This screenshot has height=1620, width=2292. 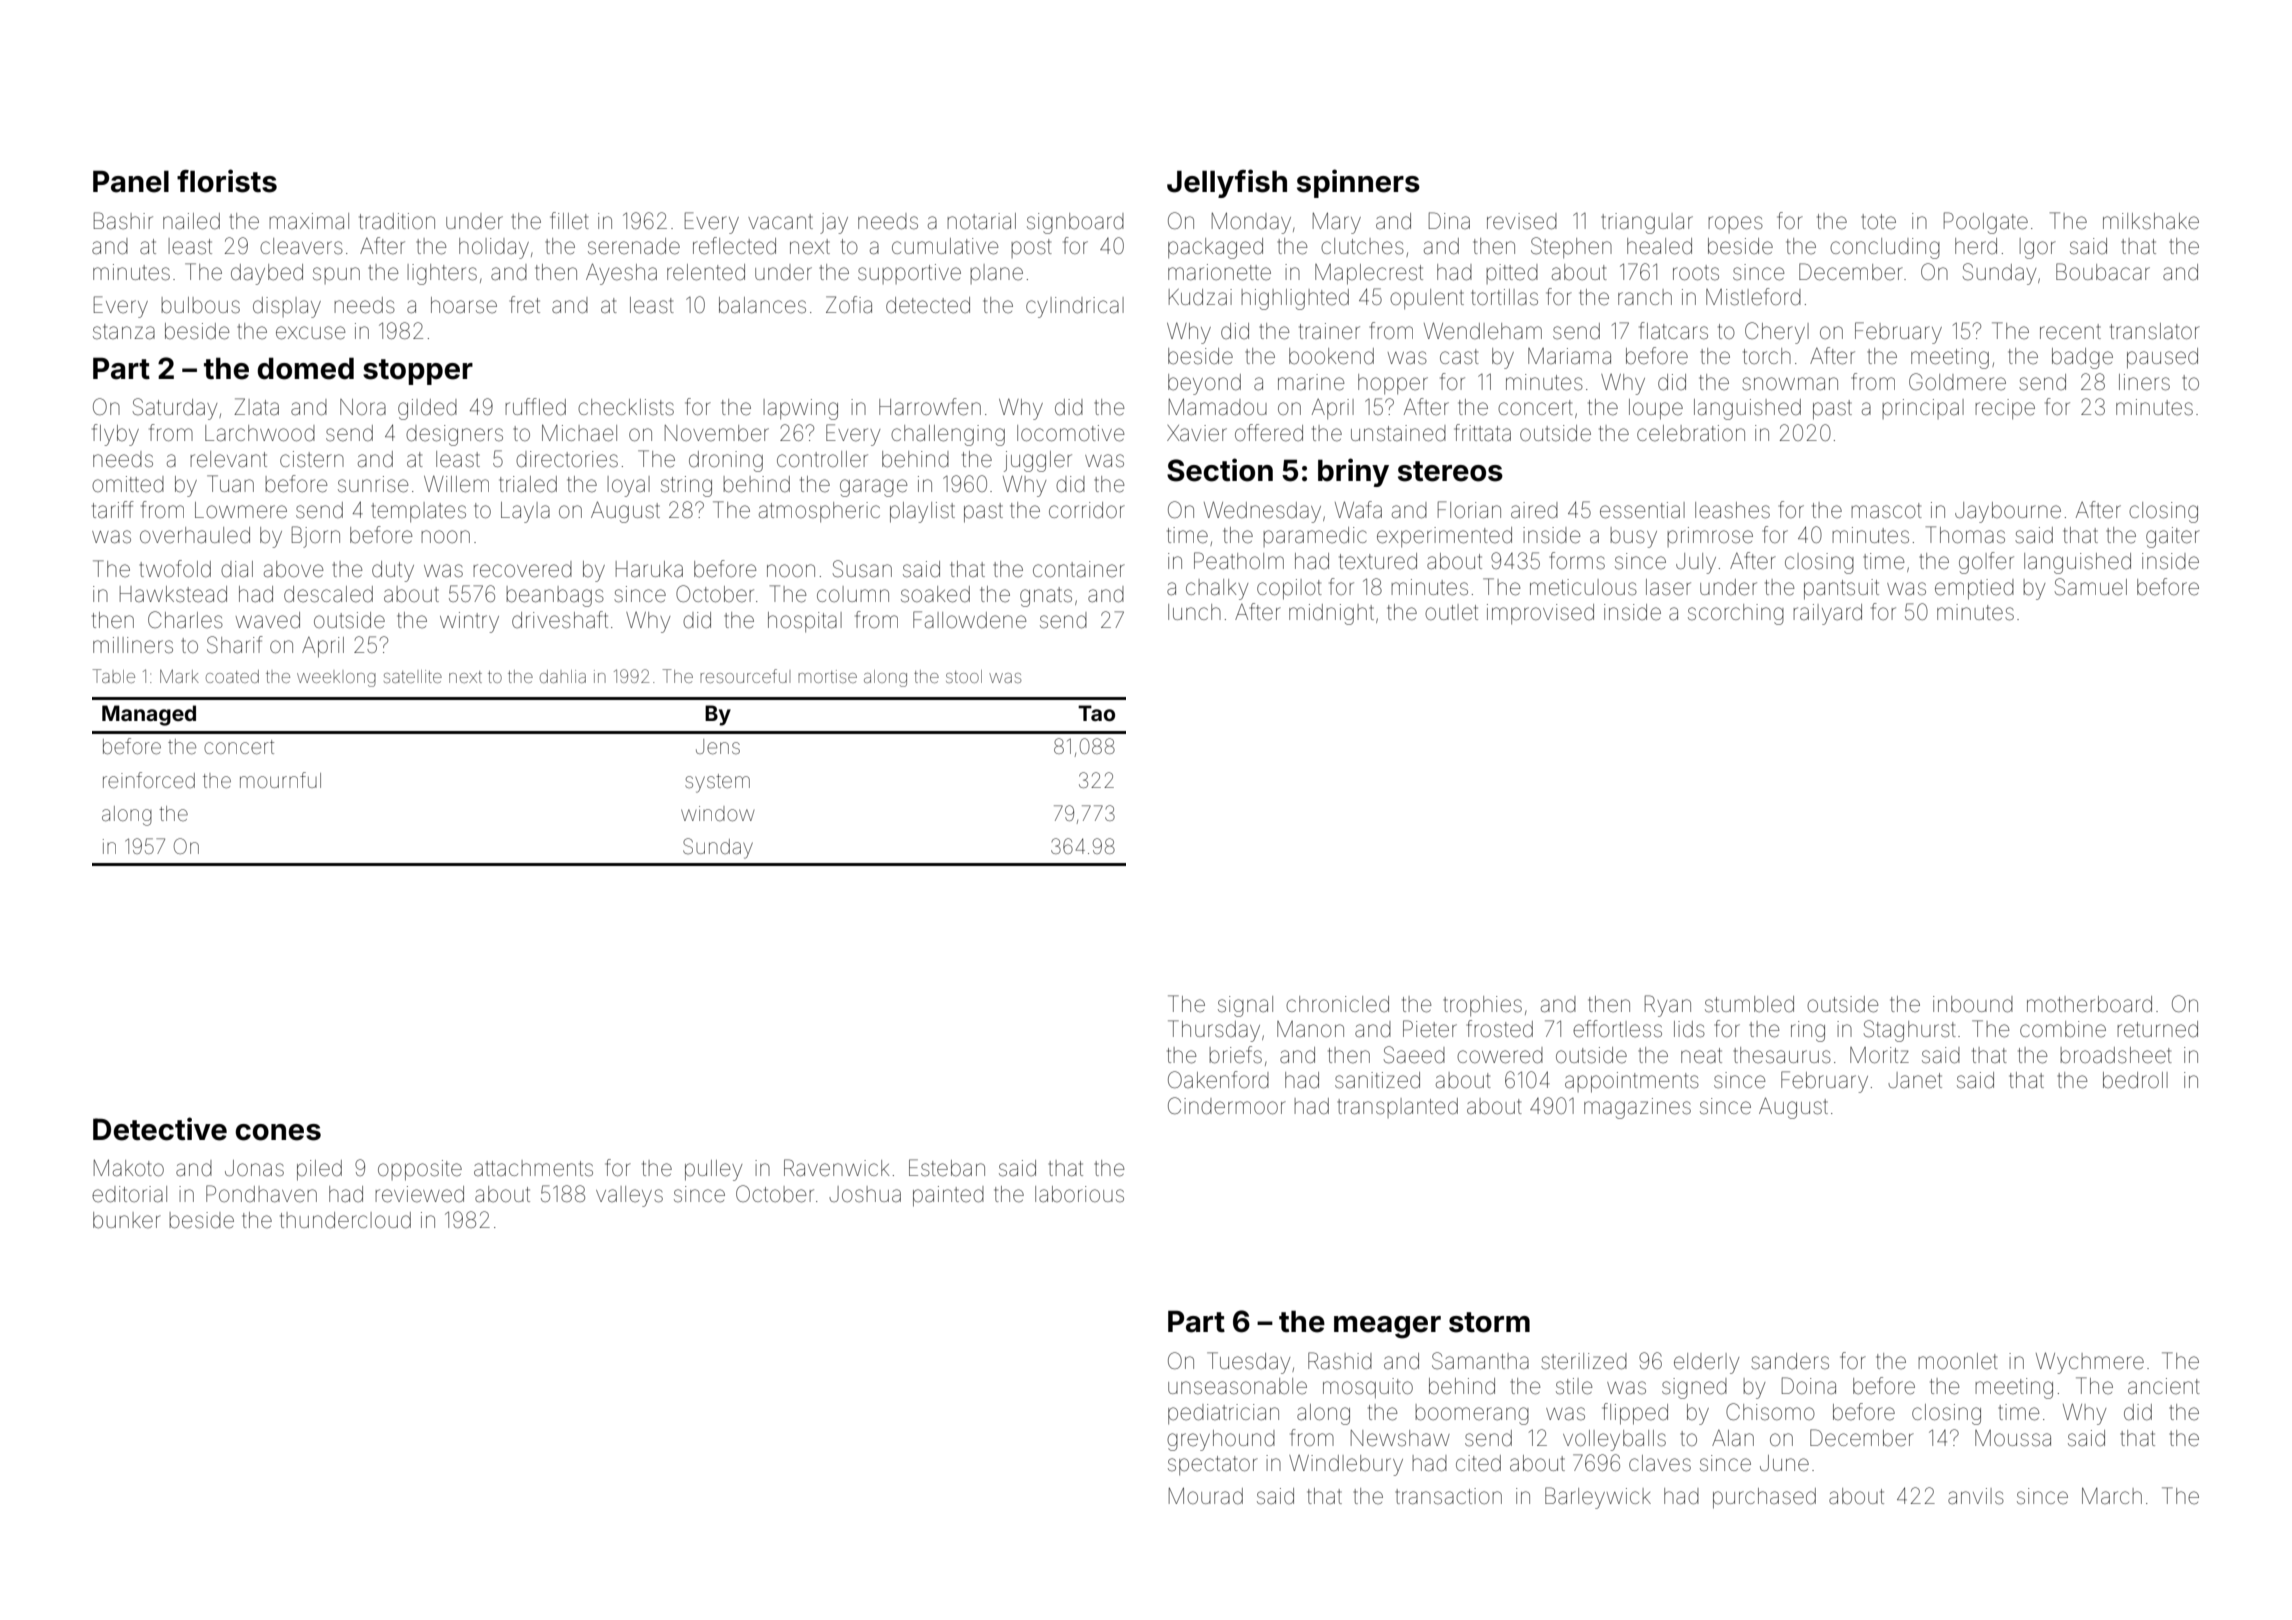 I want to click on Jaybourne, so click(x=2008, y=512).
